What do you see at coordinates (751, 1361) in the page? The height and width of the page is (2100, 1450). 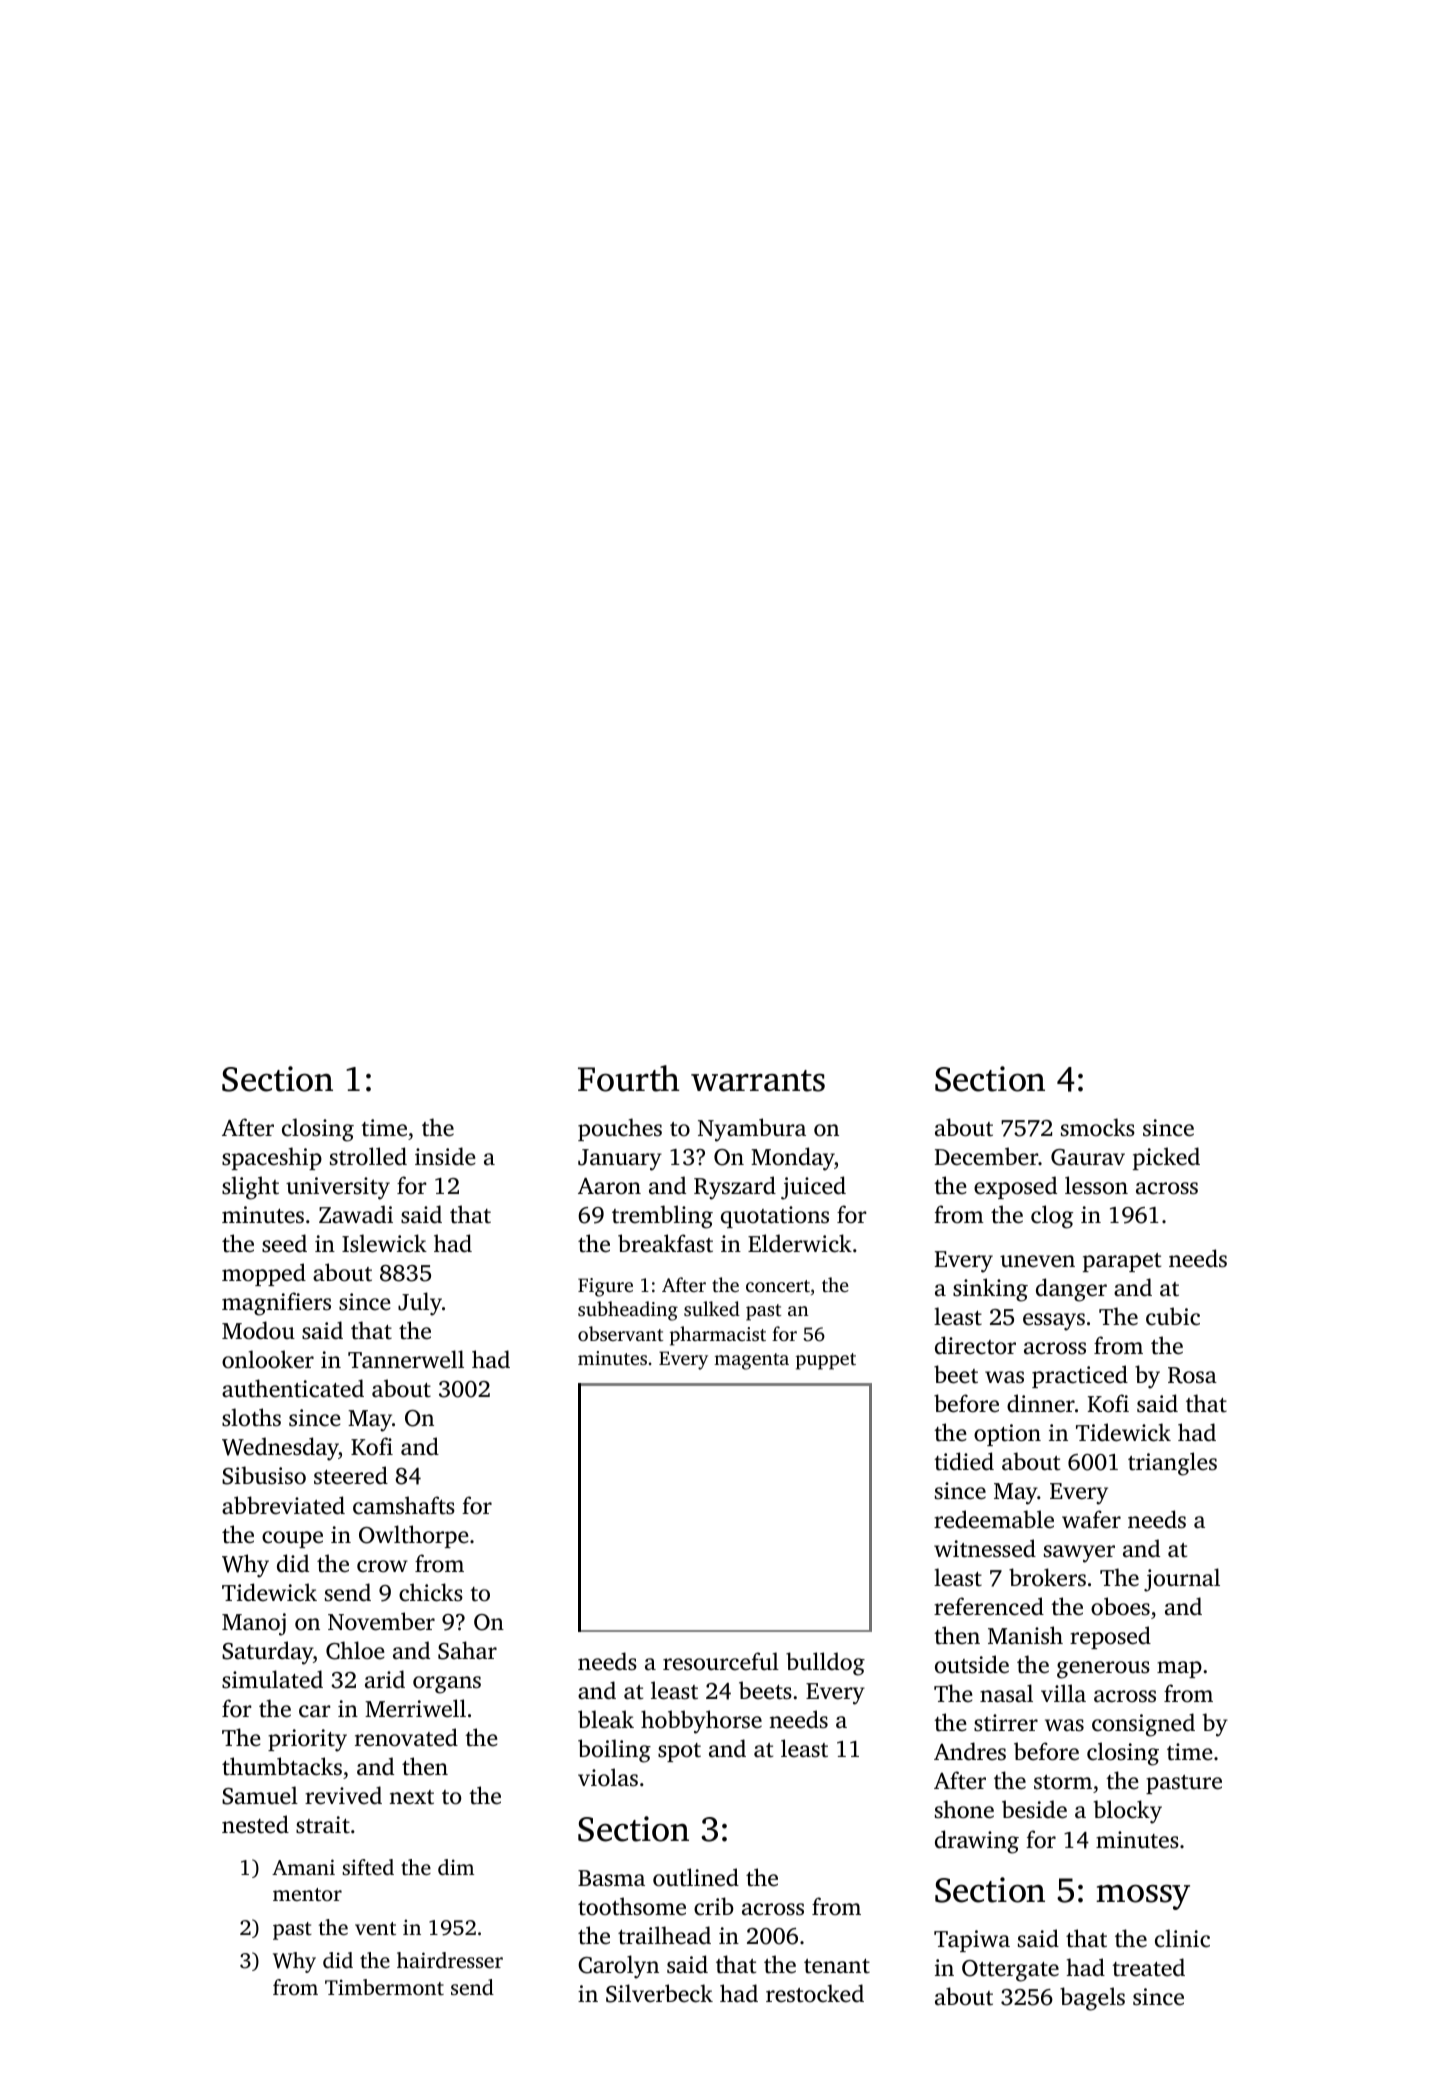 I see `magenta` at bounding box center [751, 1361].
